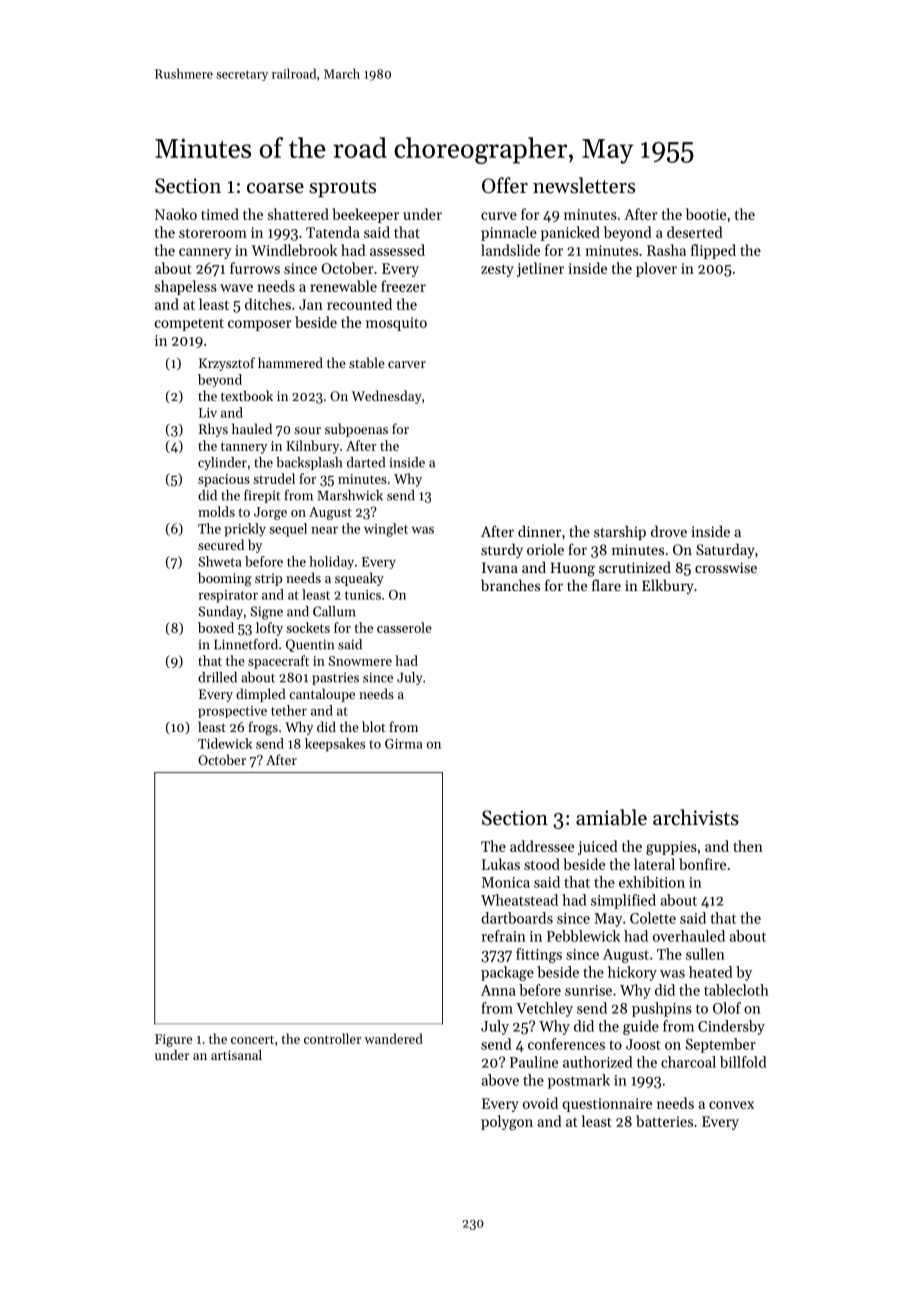  Describe the element at coordinates (725, 550) in the document. I see `Saturday` at that location.
